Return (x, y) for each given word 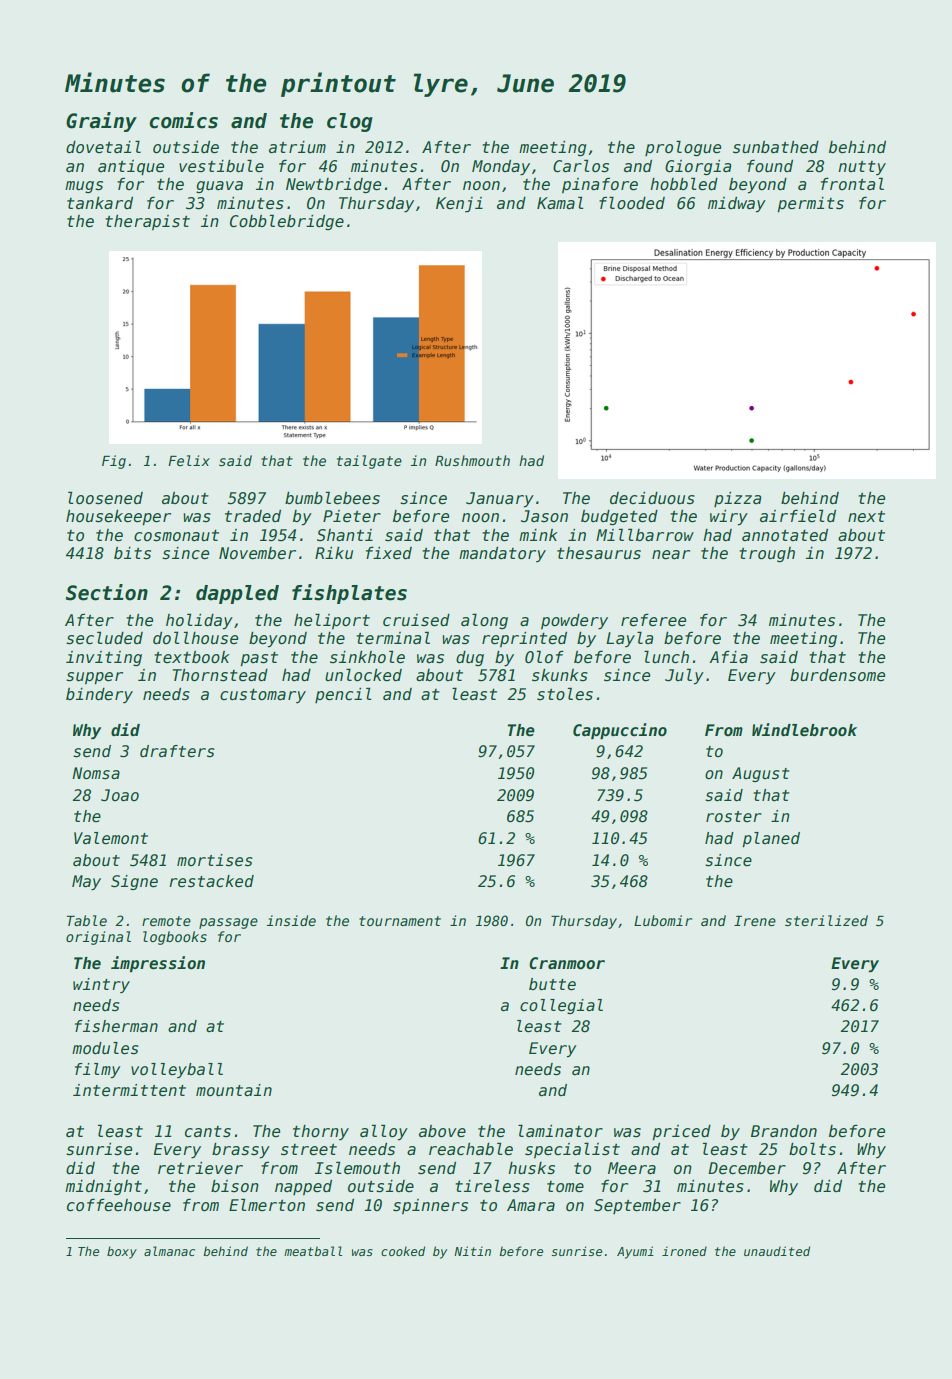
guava (219, 187)
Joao (120, 795)
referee (653, 620)
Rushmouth (472, 460)
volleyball (177, 1070)
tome (565, 1186)
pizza (738, 499)
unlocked (363, 675)
